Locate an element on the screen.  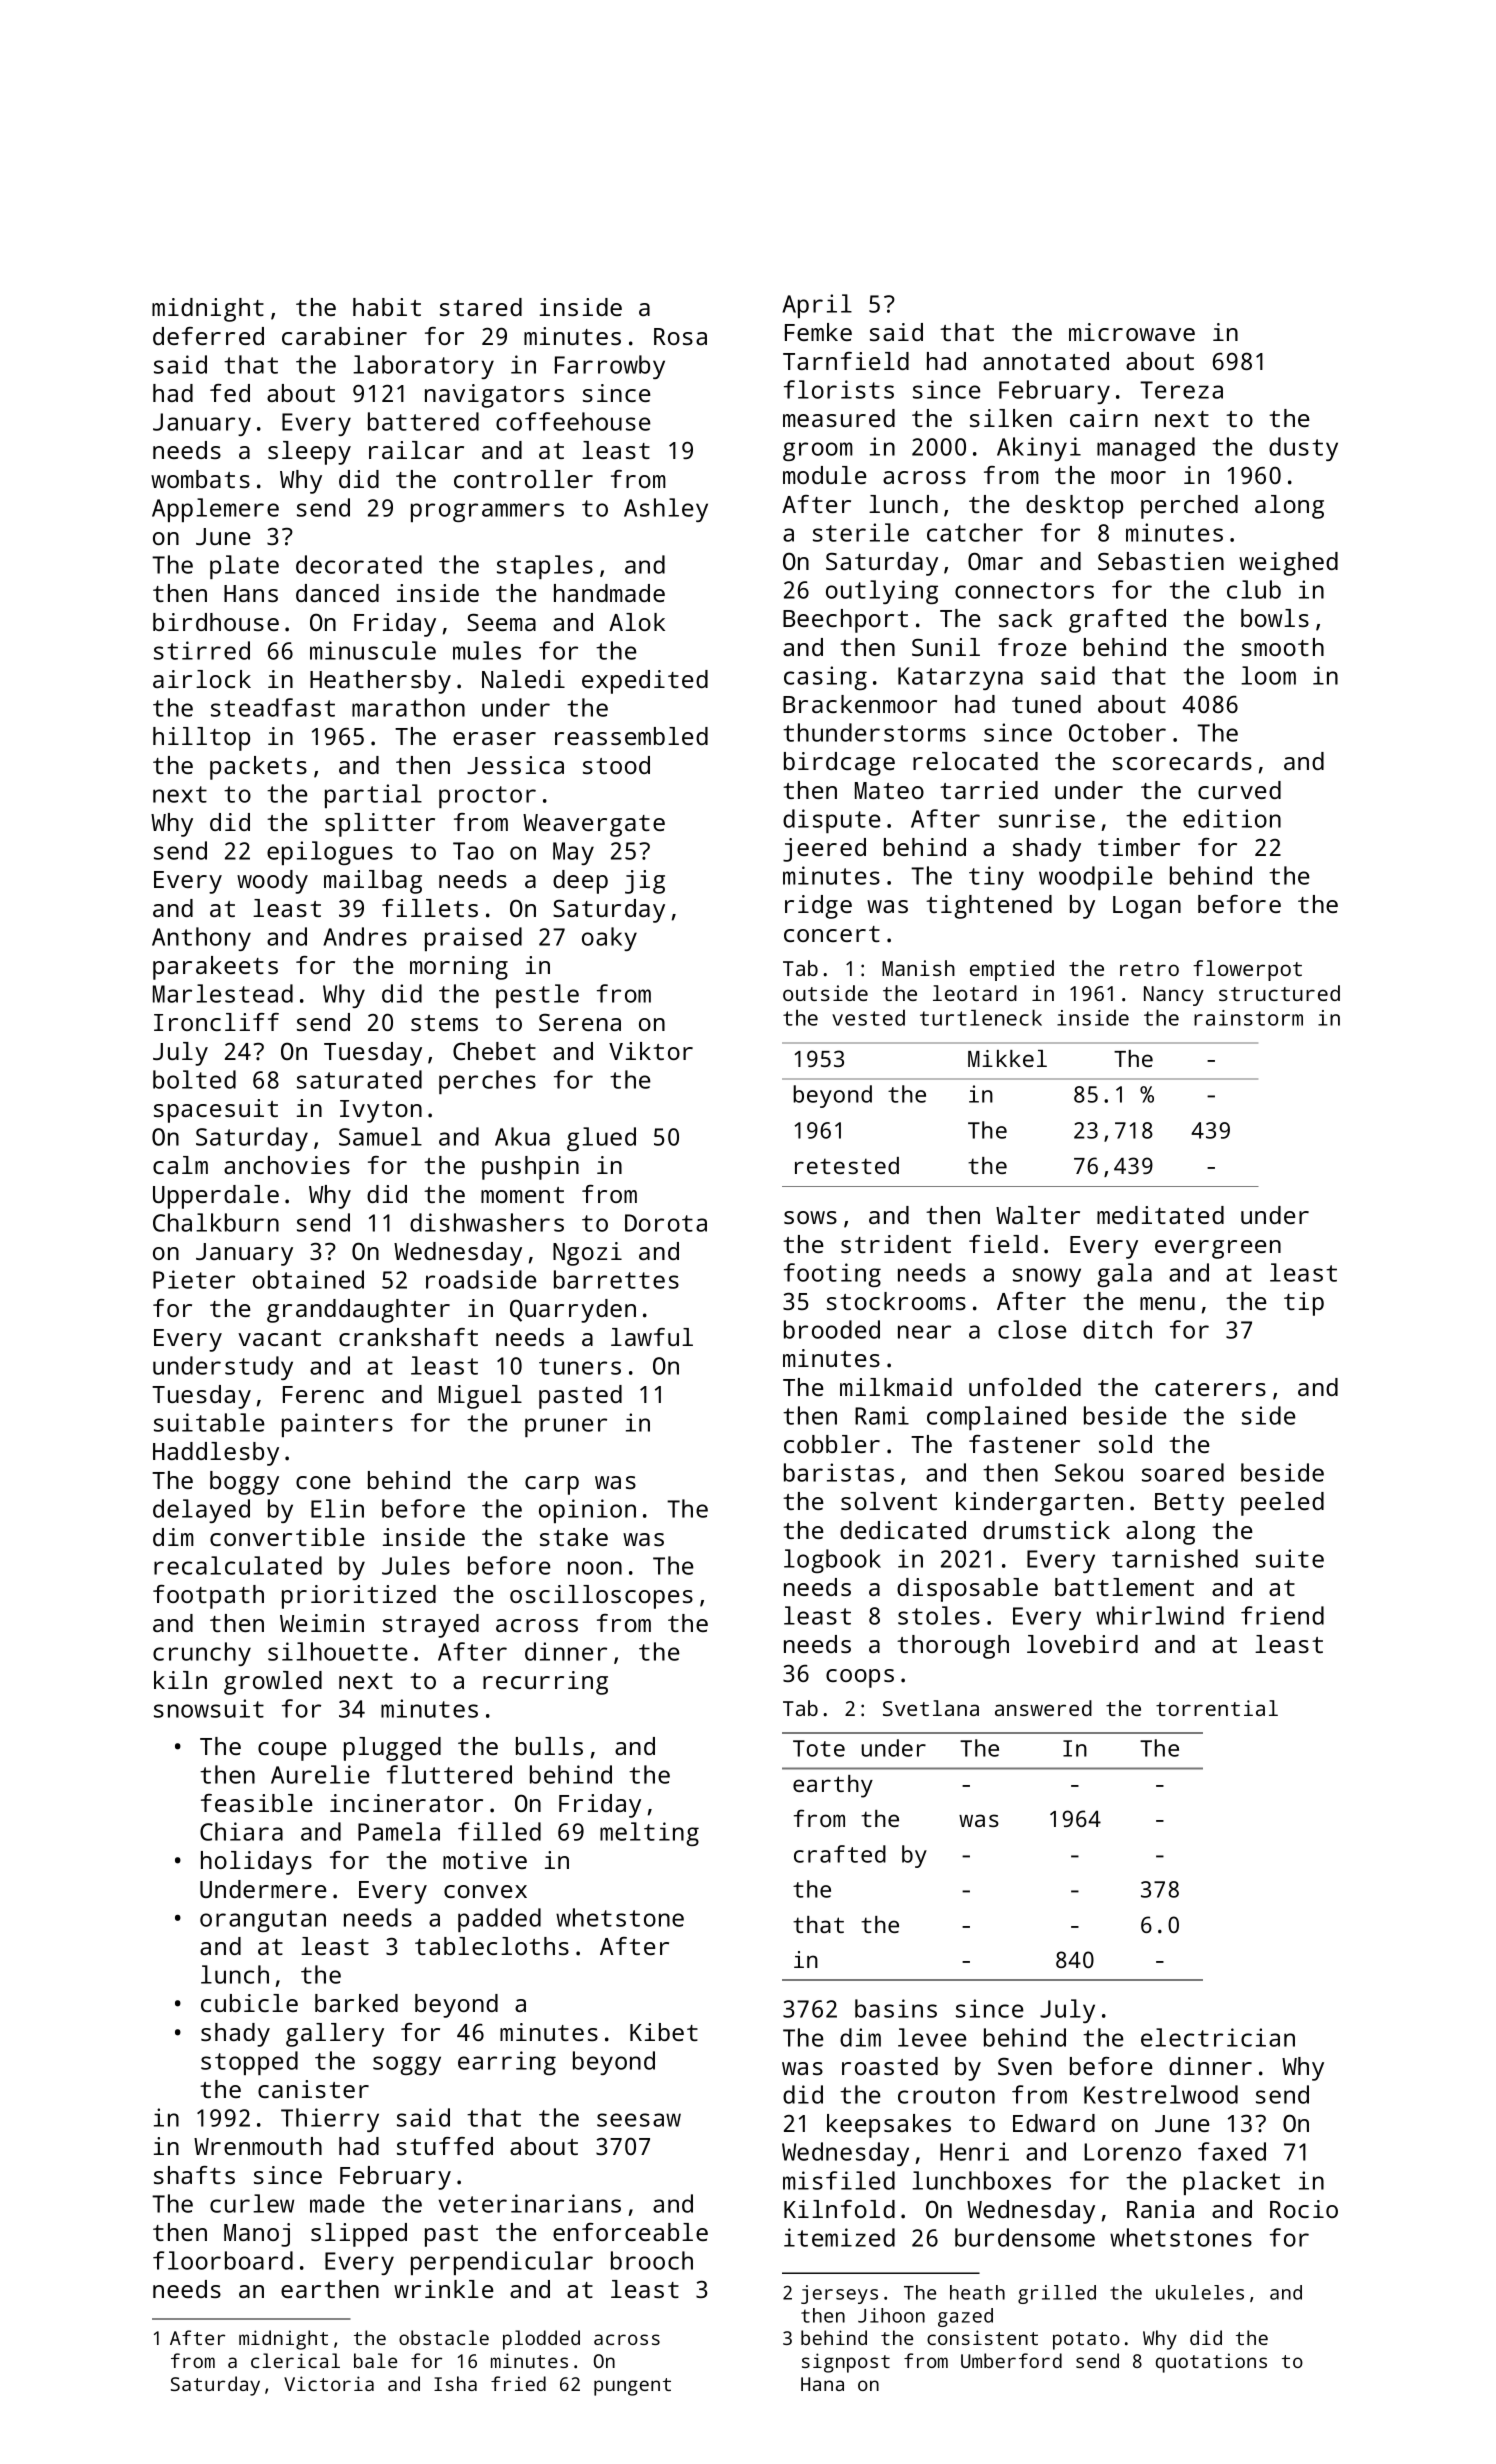
melting is located at coordinates (649, 1834).
